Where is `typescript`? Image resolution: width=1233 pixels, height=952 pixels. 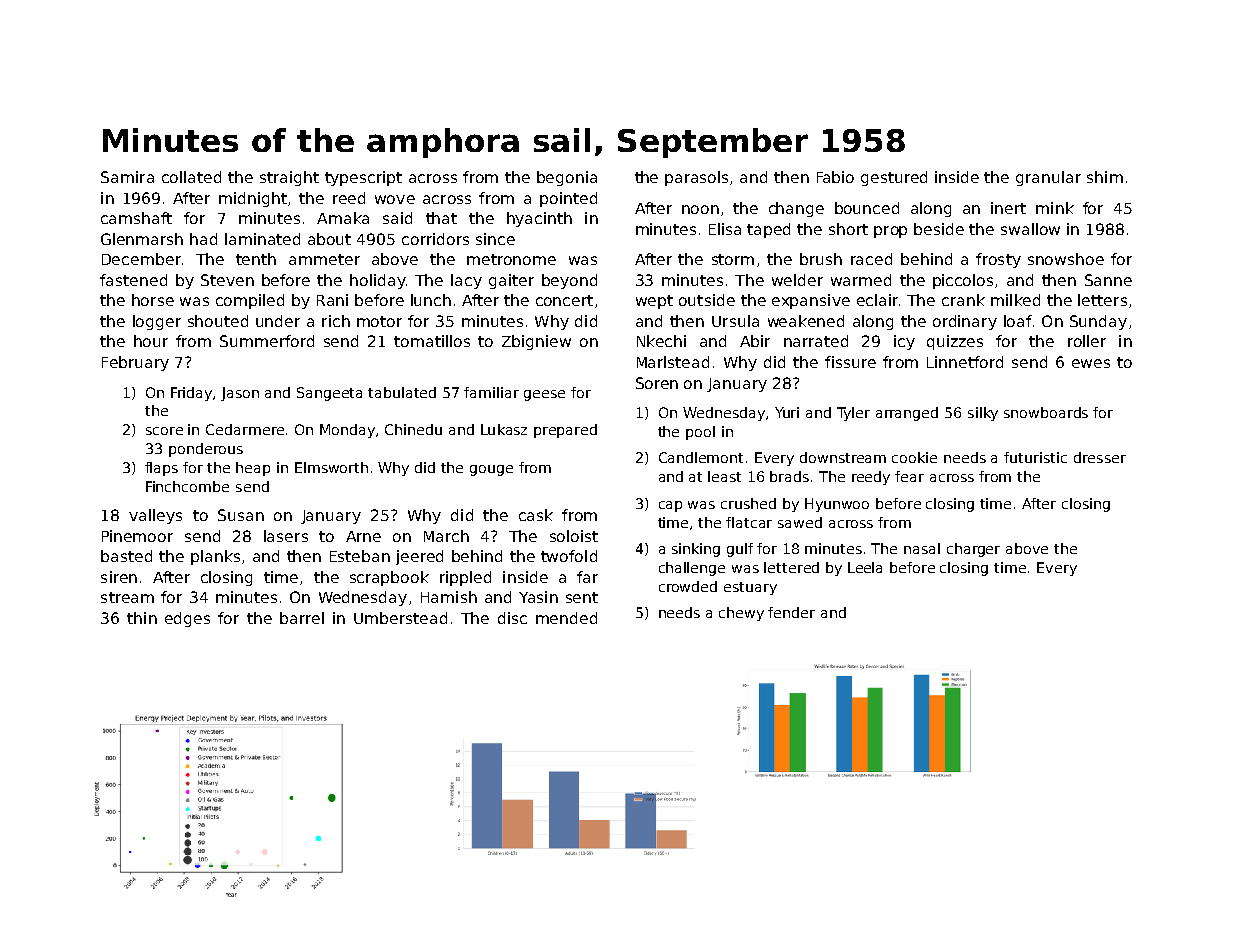 typescript is located at coordinates (363, 178).
